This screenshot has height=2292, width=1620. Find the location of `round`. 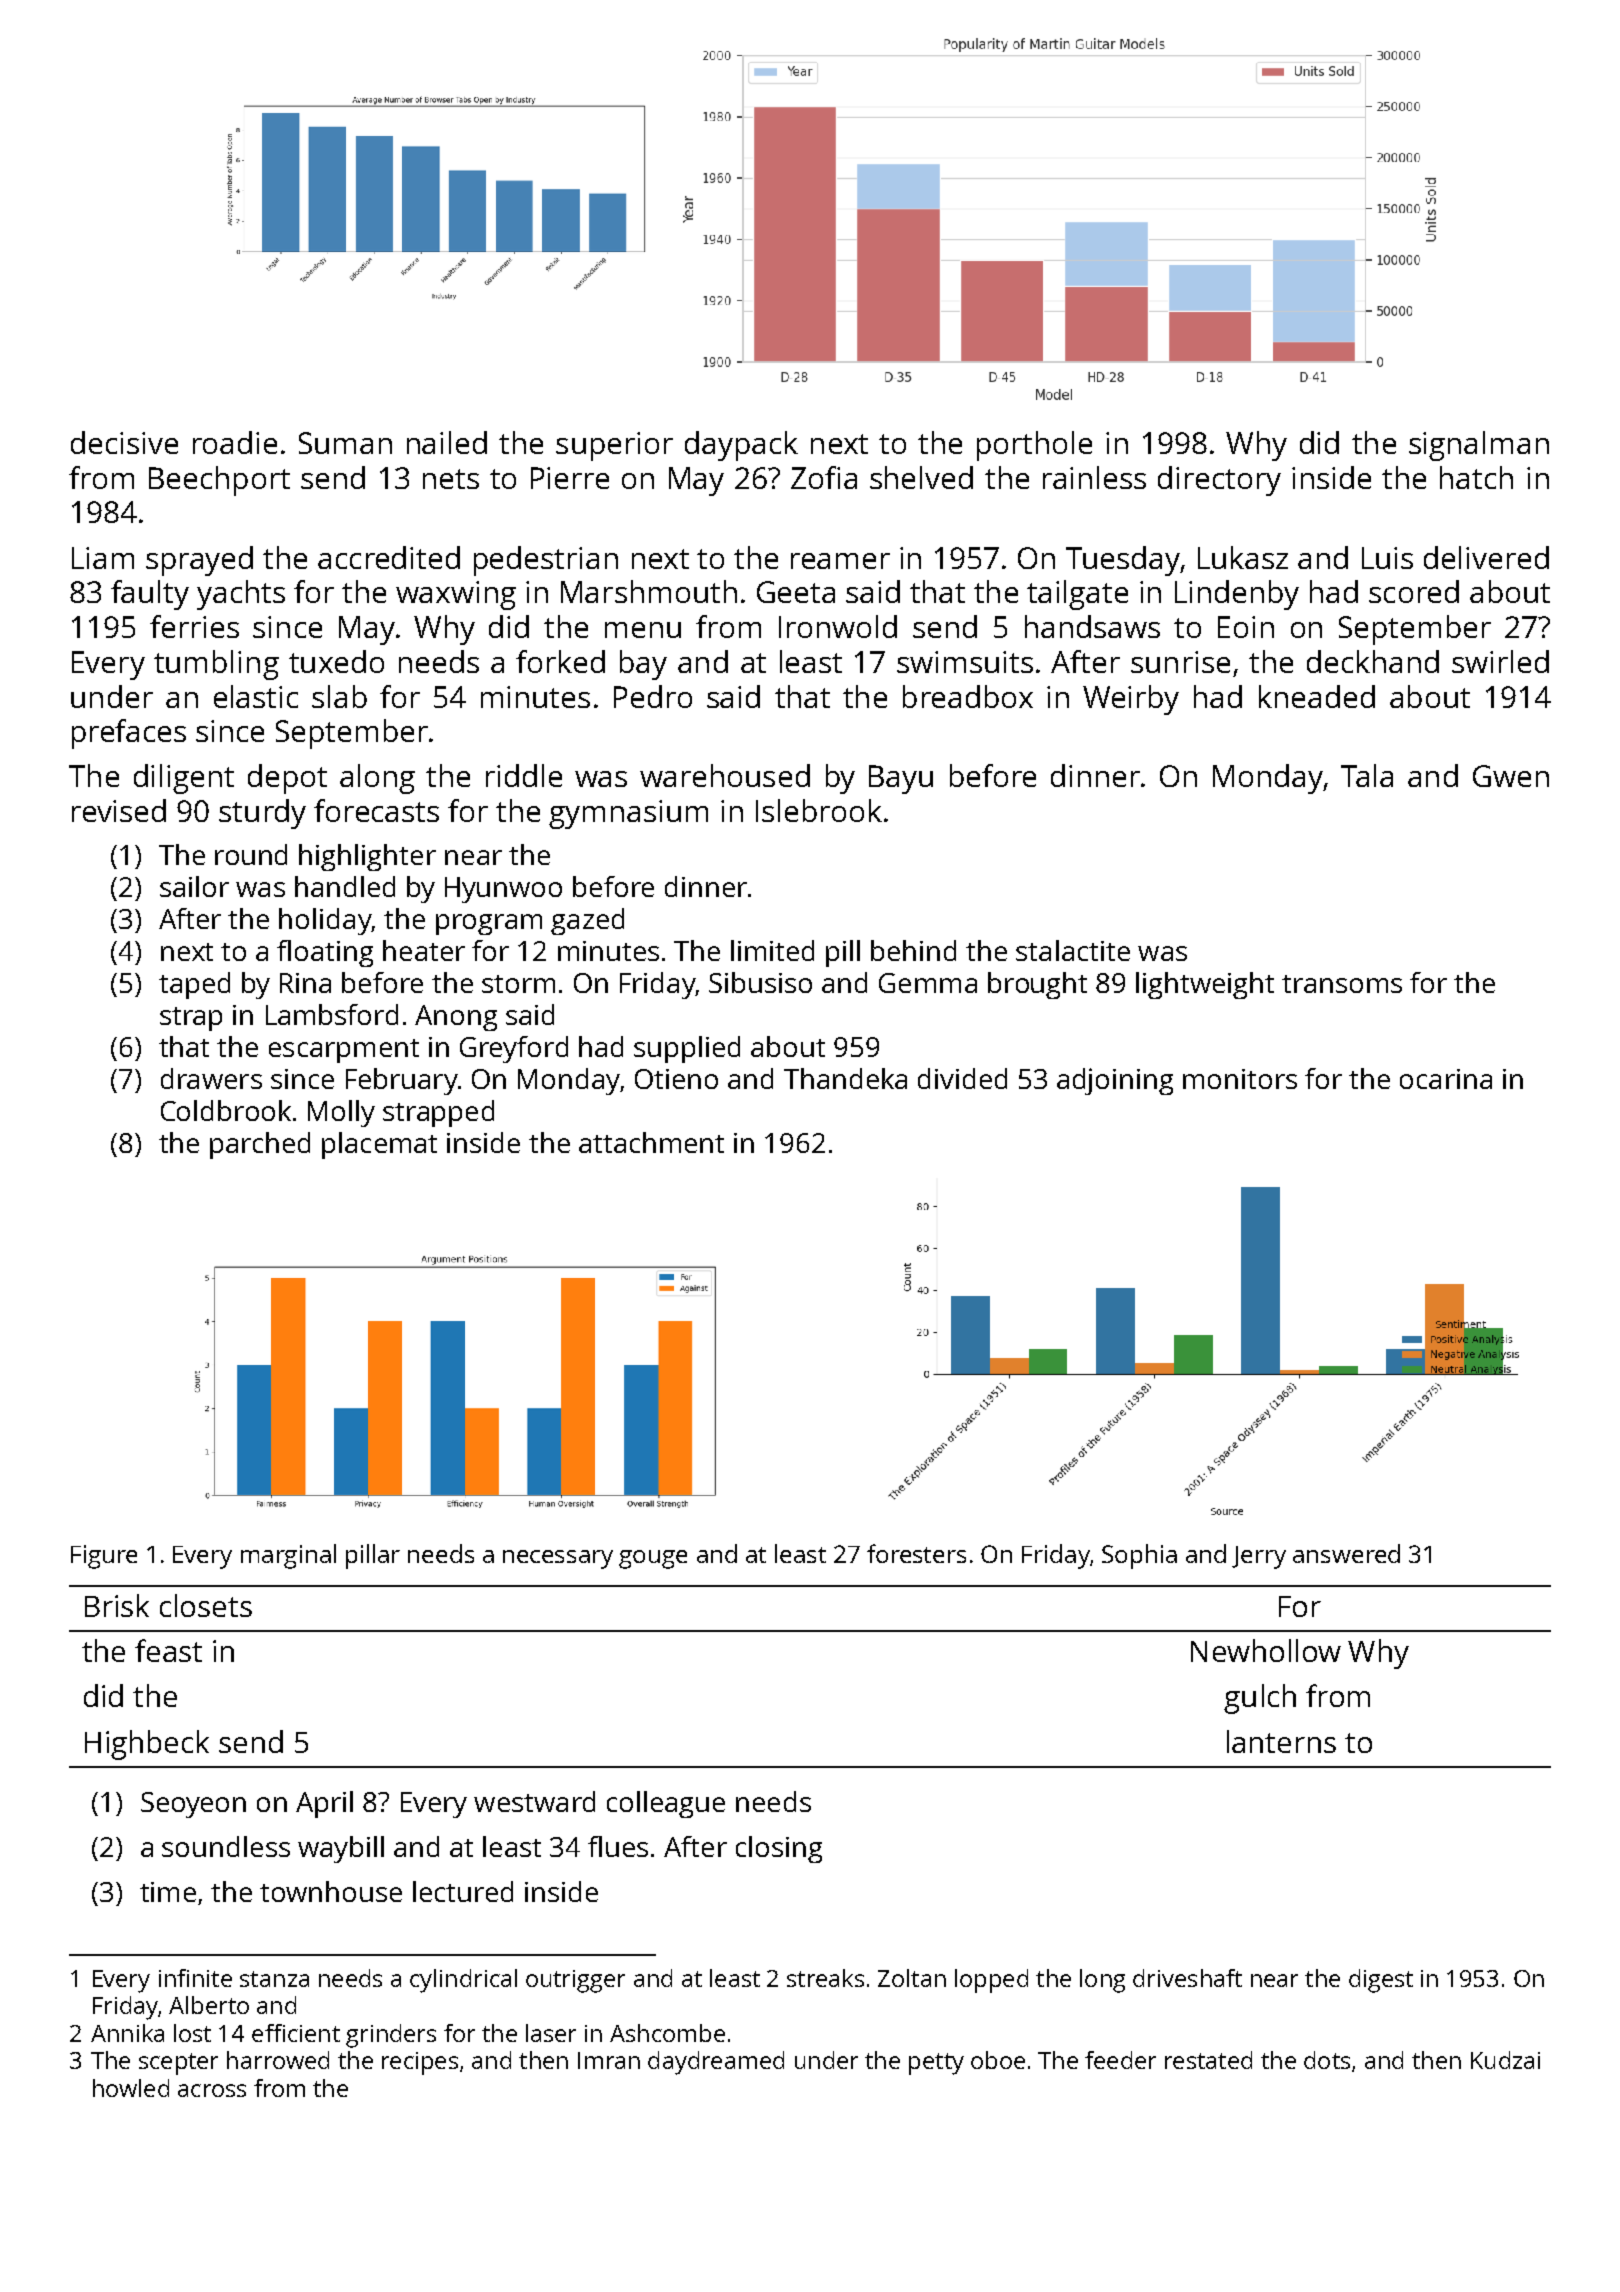

round is located at coordinates (251, 854).
